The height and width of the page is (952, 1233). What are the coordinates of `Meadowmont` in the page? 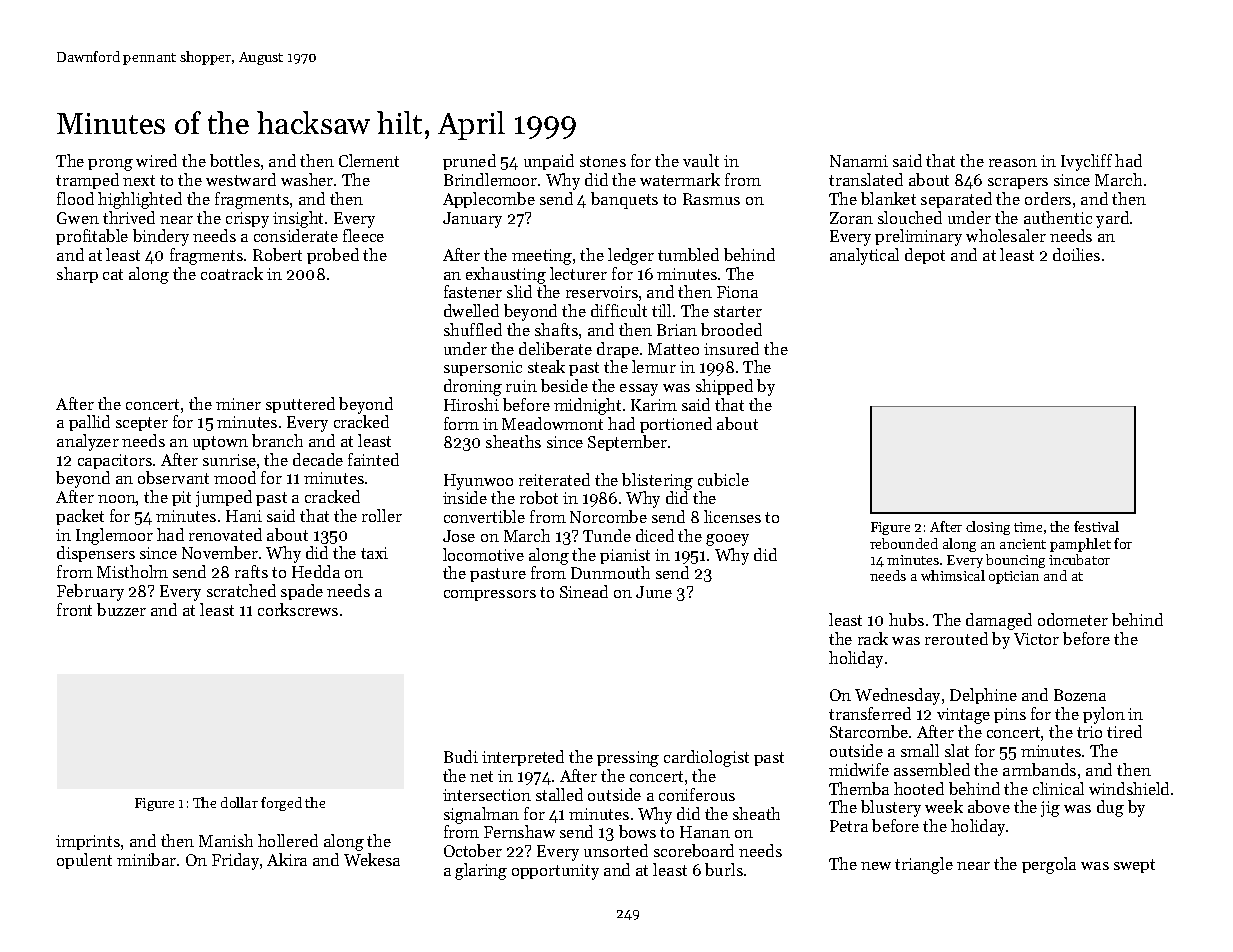 It's located at (552, 423).
